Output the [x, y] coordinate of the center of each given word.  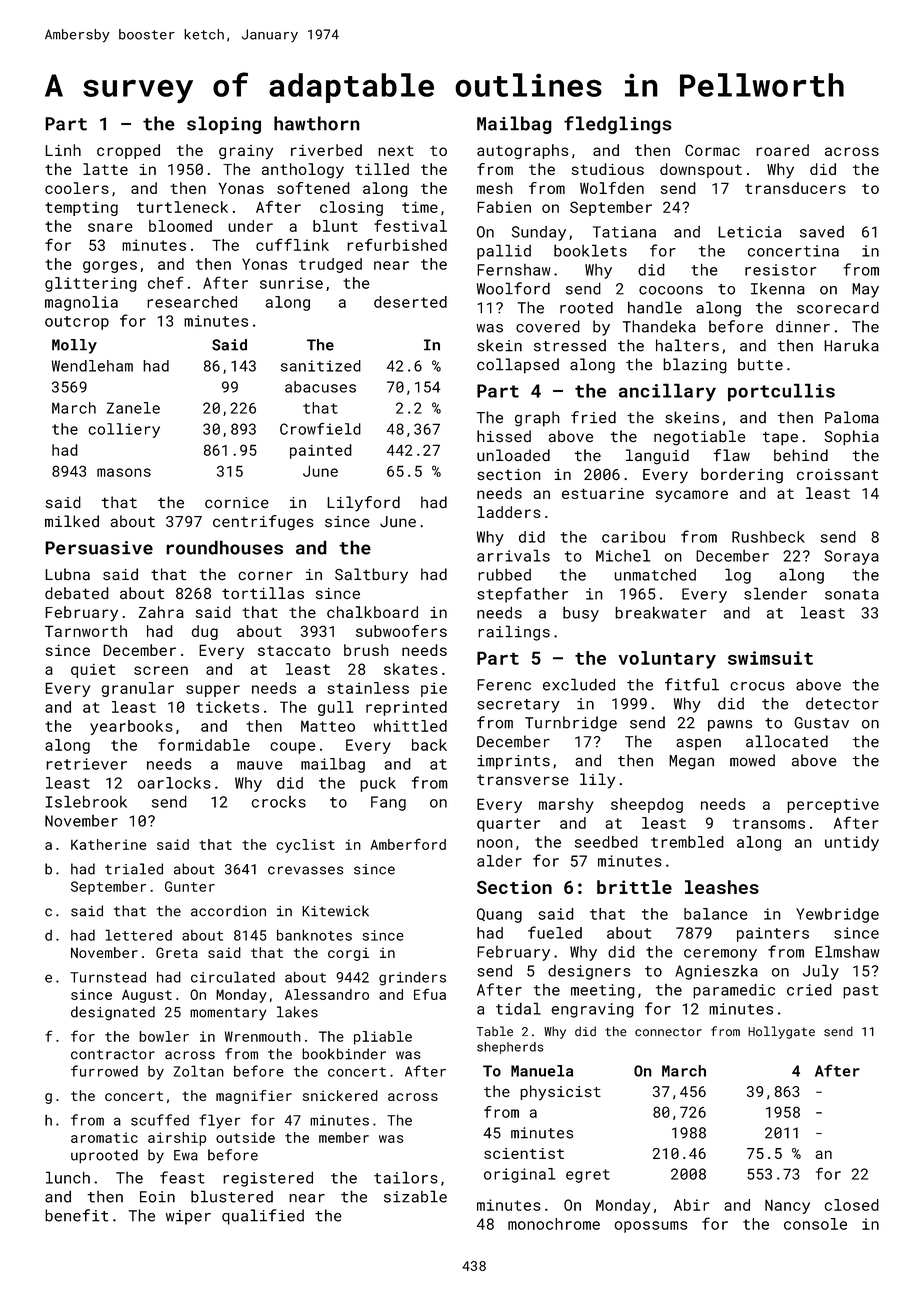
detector [842, 703]
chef [165, 282]
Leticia [749, 232]
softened [313, 188]
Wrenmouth [263, 1036]
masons [124, 472]
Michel [623, 555]
